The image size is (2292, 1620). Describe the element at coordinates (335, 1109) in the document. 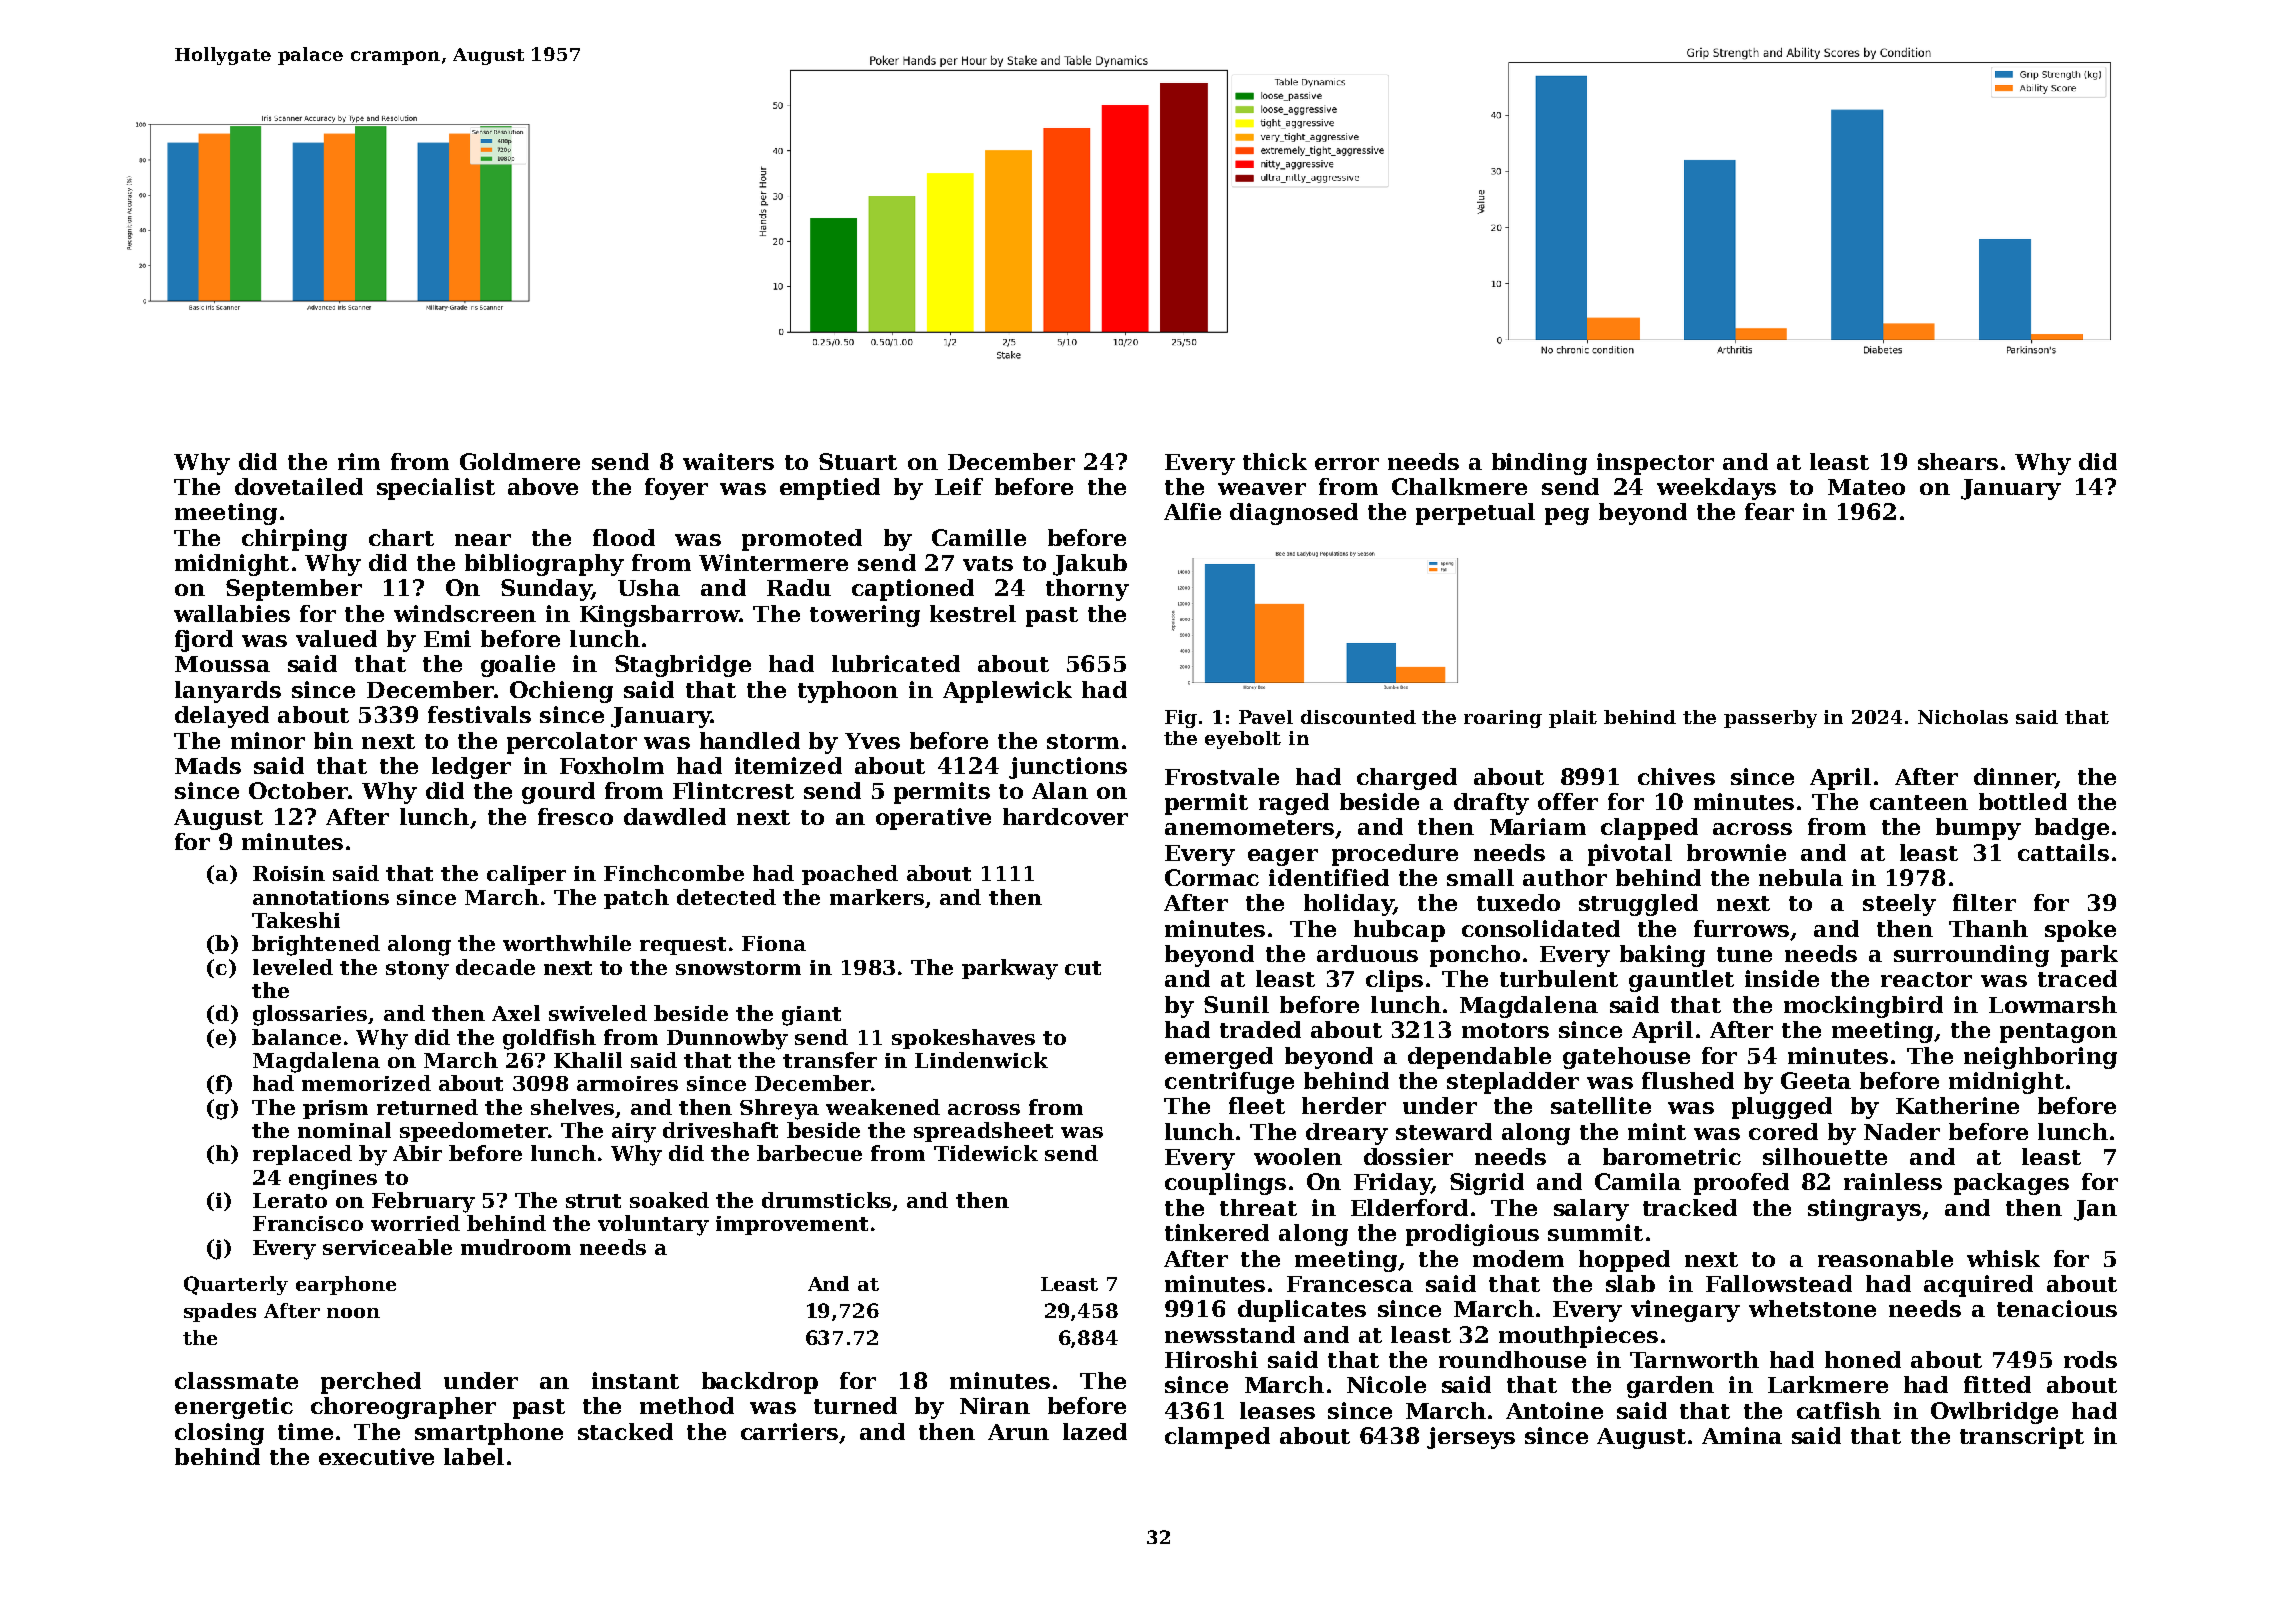

I see `prism` at that location.
